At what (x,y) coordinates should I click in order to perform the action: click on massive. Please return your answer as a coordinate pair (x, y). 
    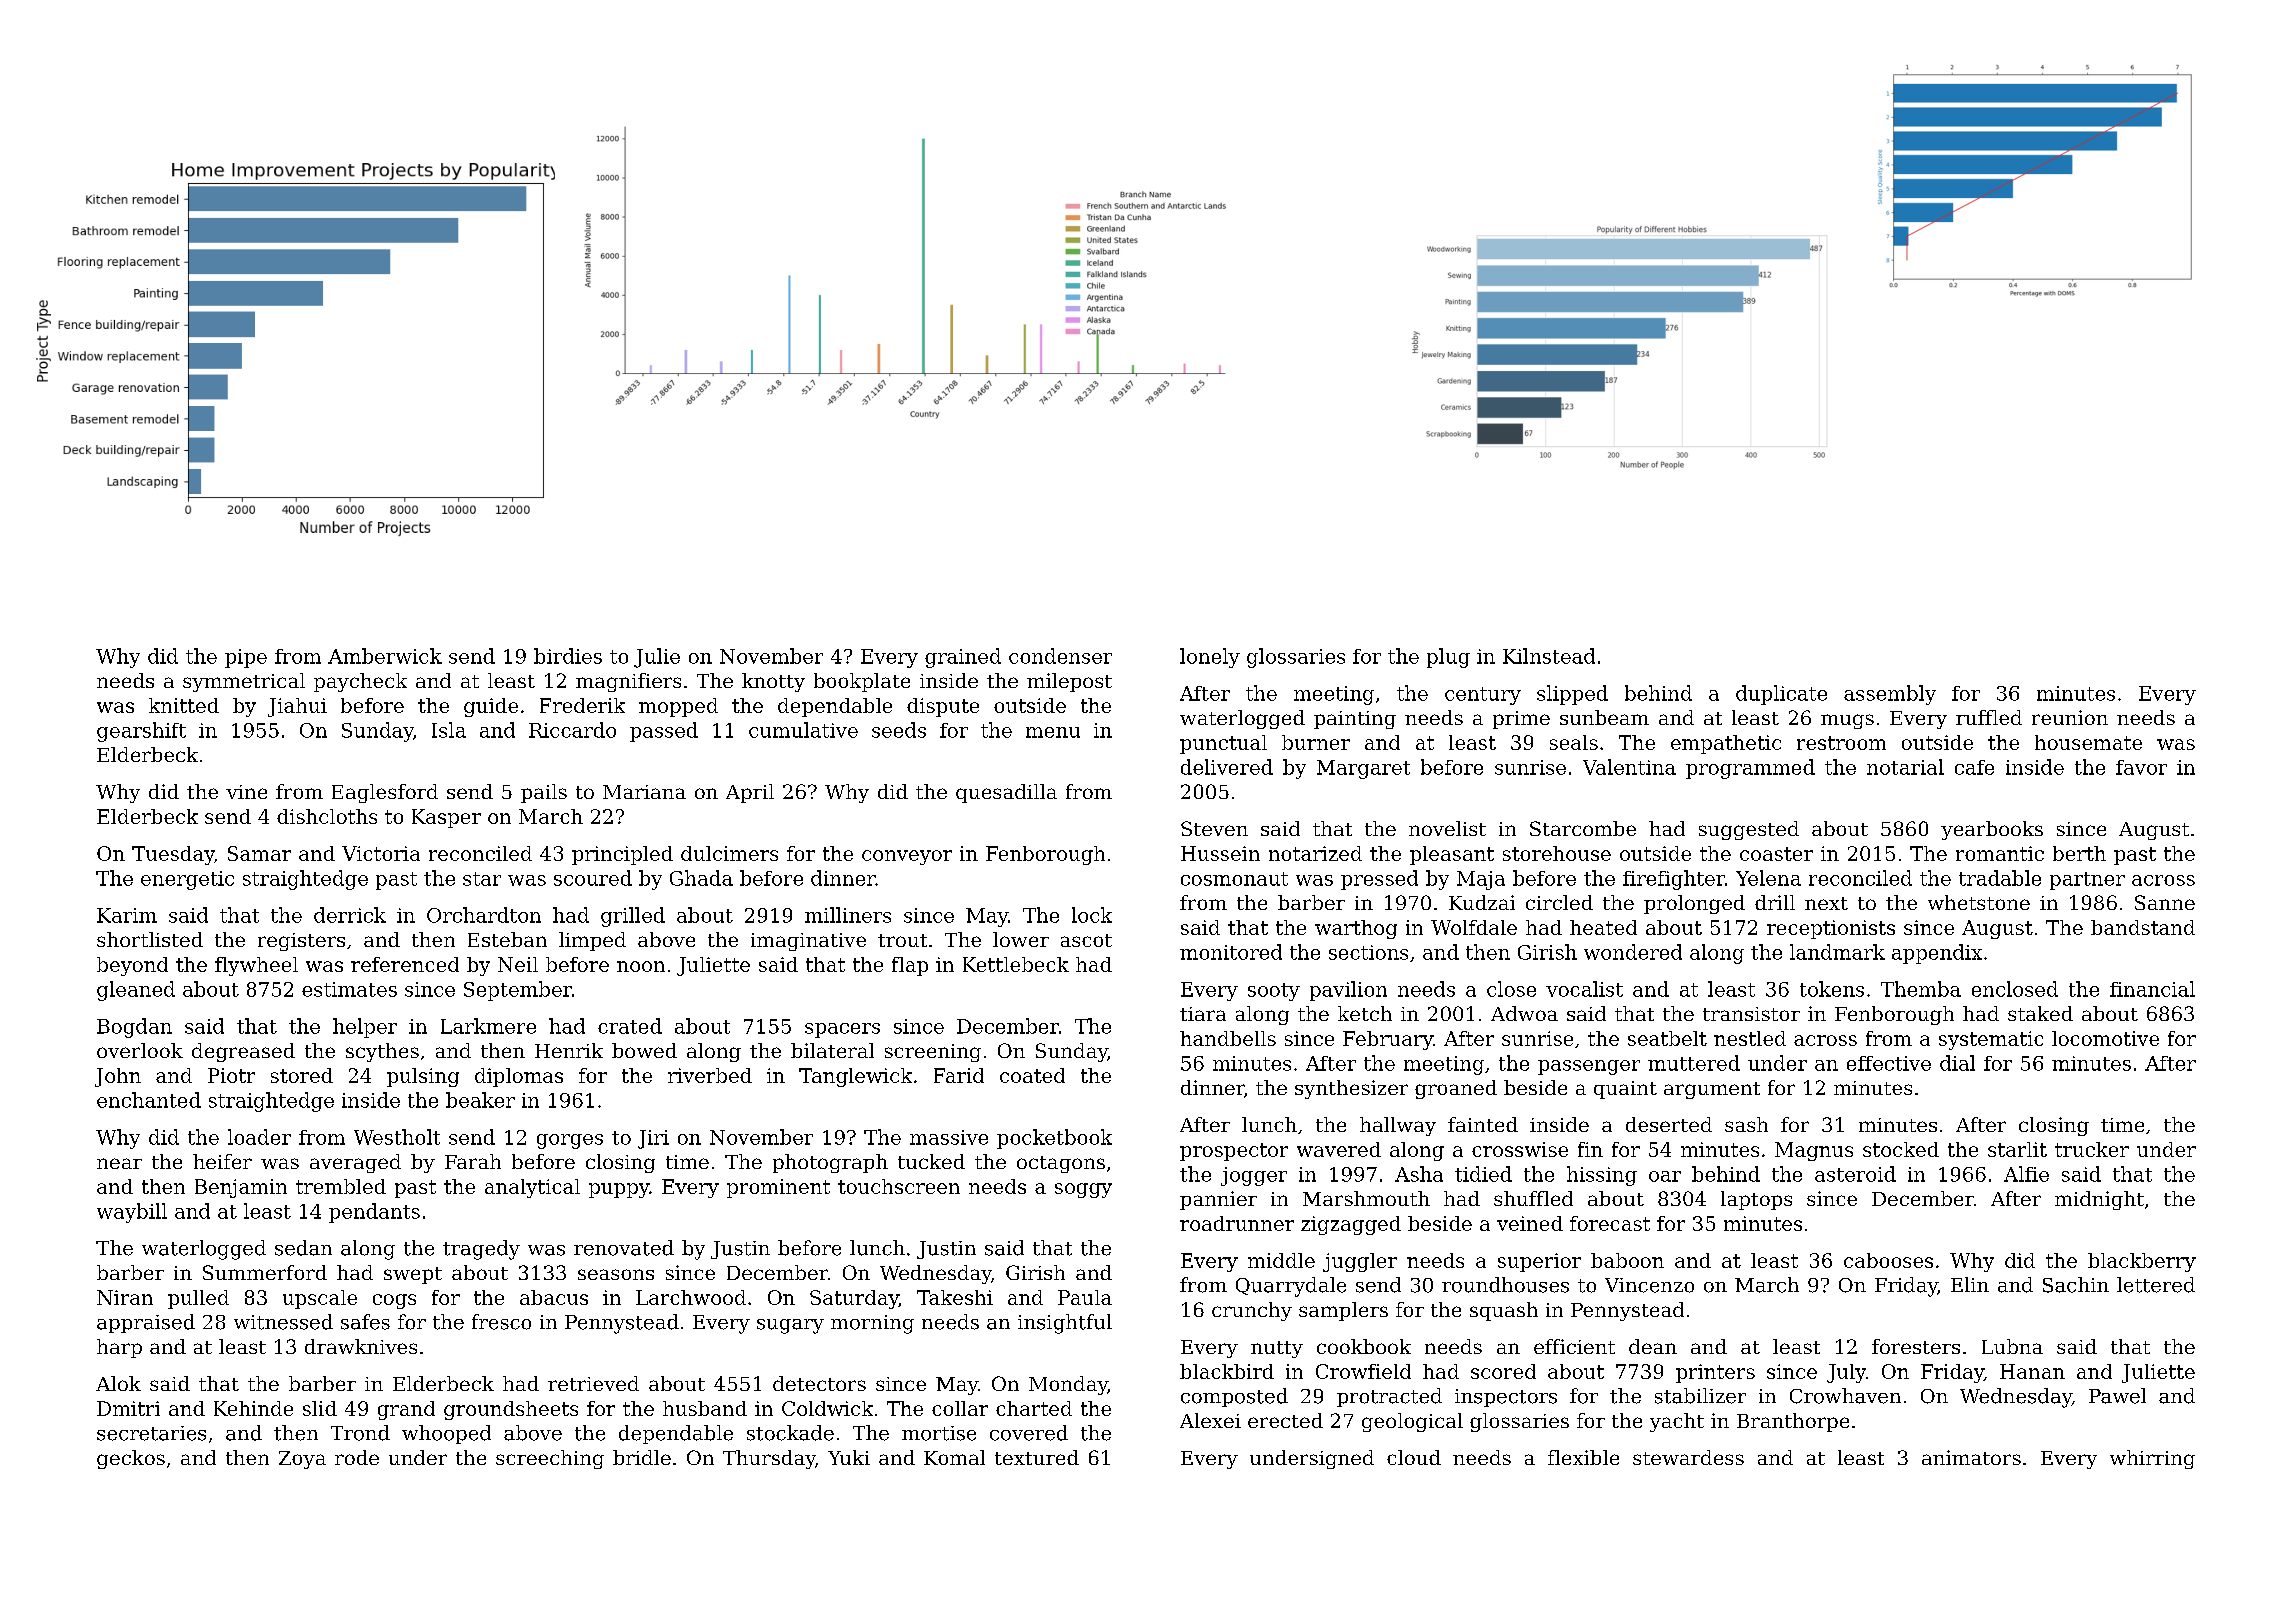
    Looking at the image, I should click on (949, 1137).
